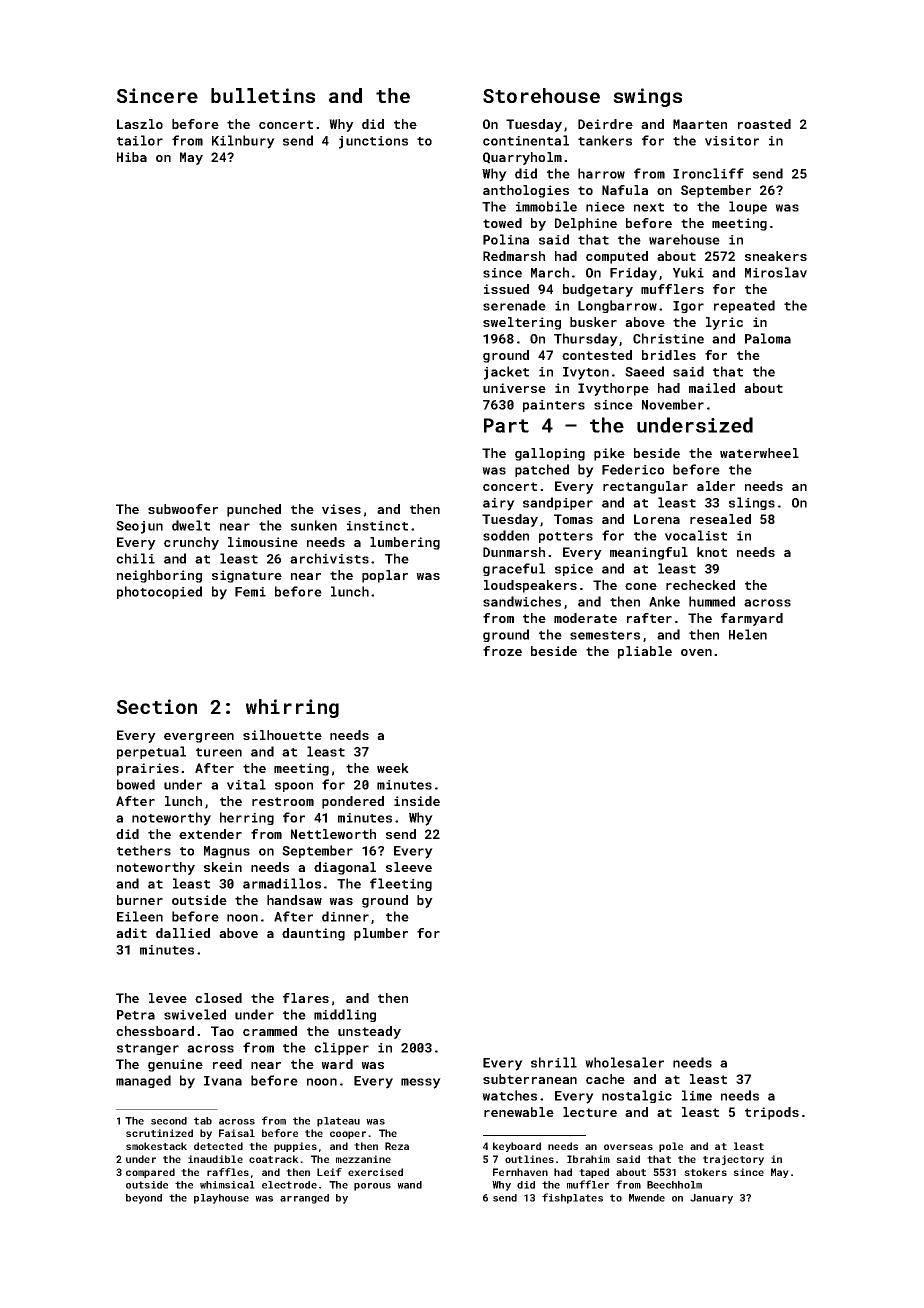 The image size is (924, 1308). I want to click on Faisal, so click(237, 1133).
